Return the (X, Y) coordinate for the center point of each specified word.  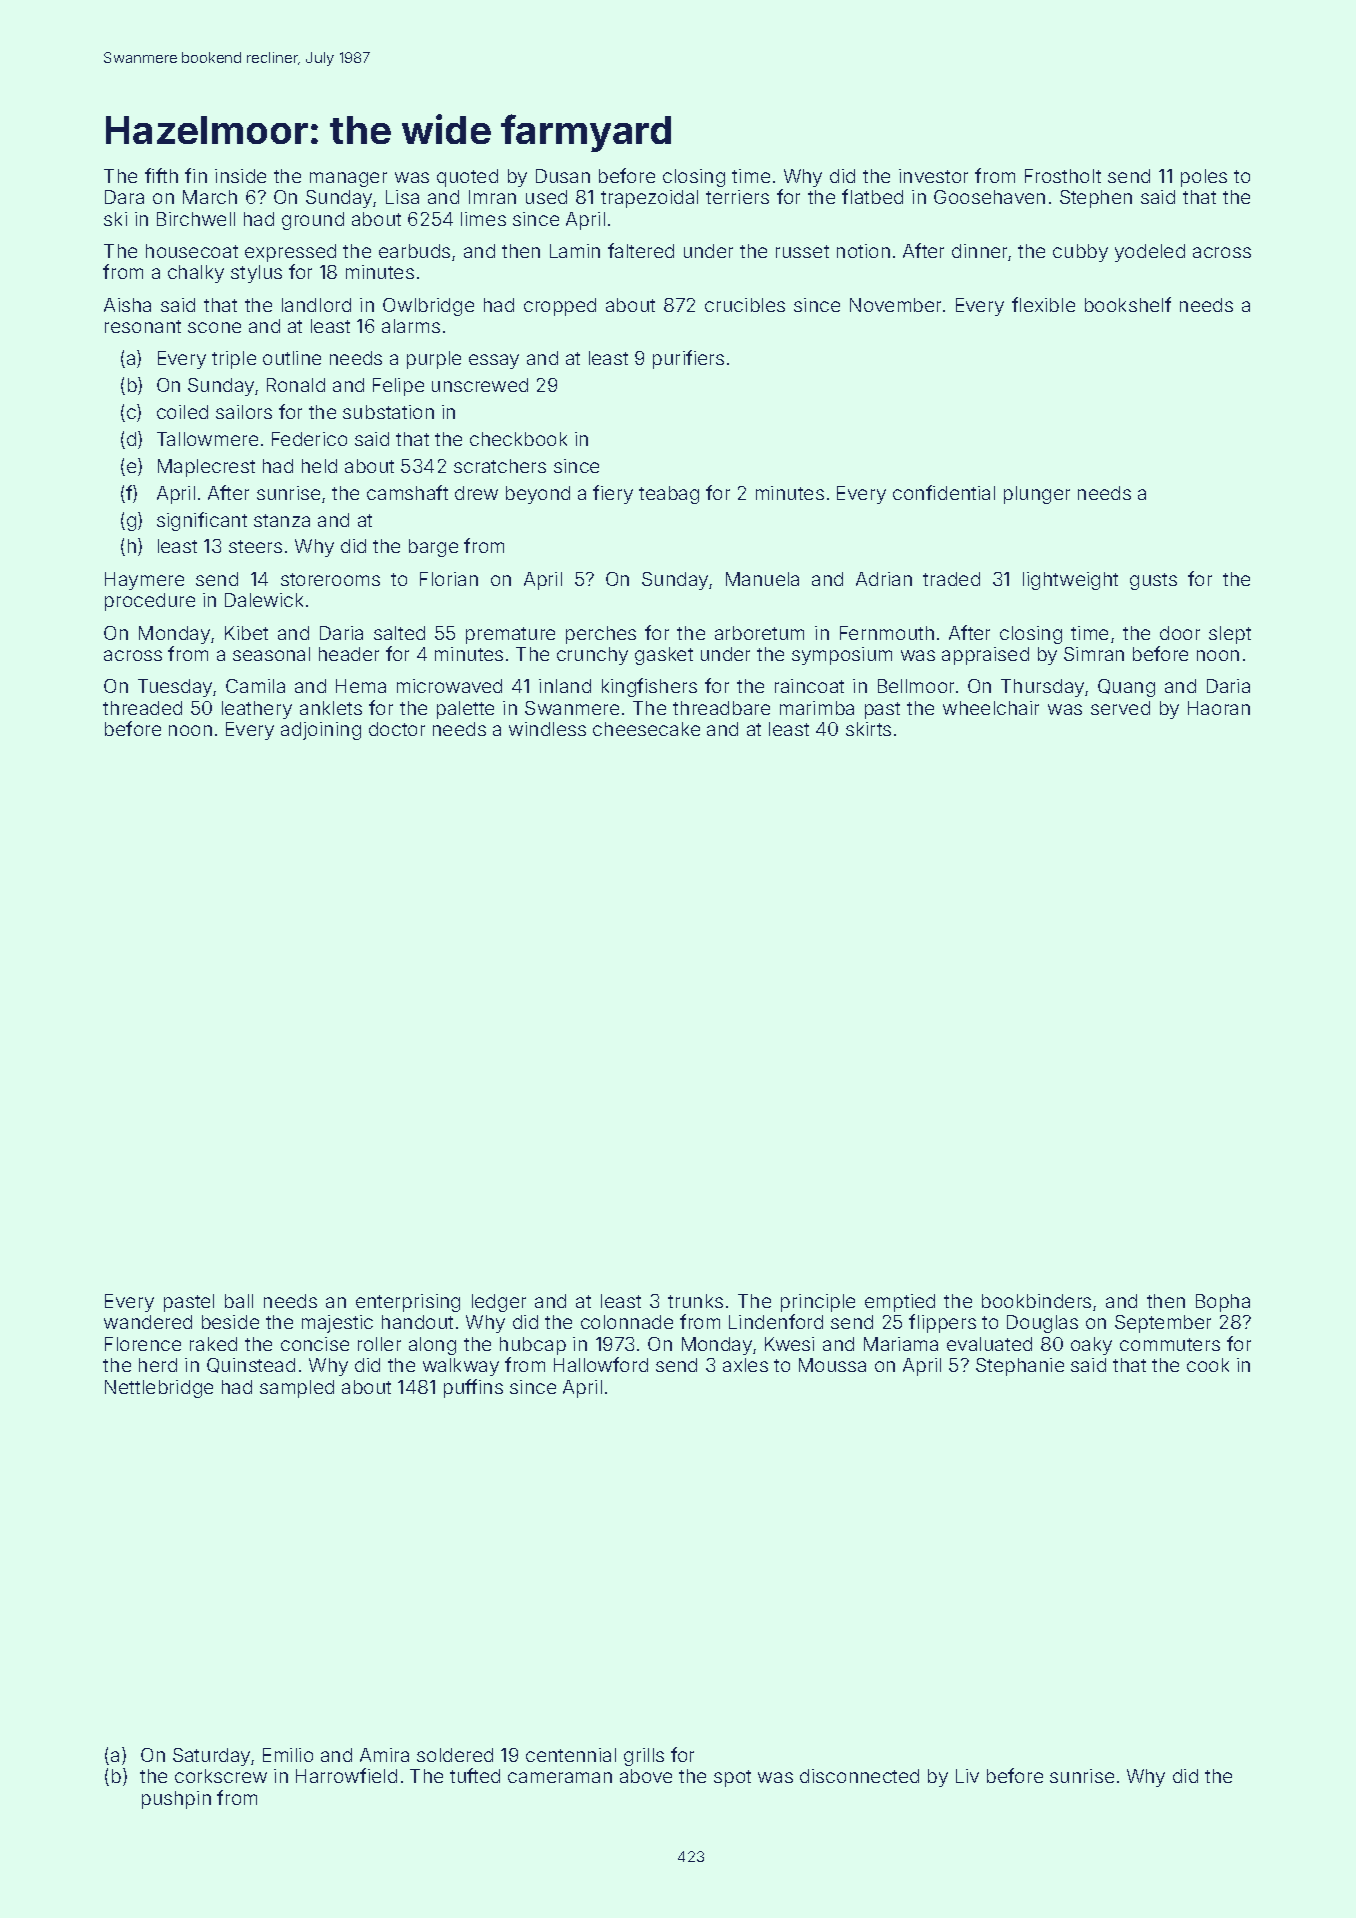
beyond (538, 495)
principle (818, 1303)
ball (239, 1301)
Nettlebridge (159, 1389)
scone (214, 327)
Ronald (296, 385)
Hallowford (601, 1364)
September (1163, 1324)
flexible (1043, 304)
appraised (985, 656)
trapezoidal (649, 199)
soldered (455, 1755)
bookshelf (1128, 304)
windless (547, 729)
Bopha (1223, 1303)
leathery (257, 710)
